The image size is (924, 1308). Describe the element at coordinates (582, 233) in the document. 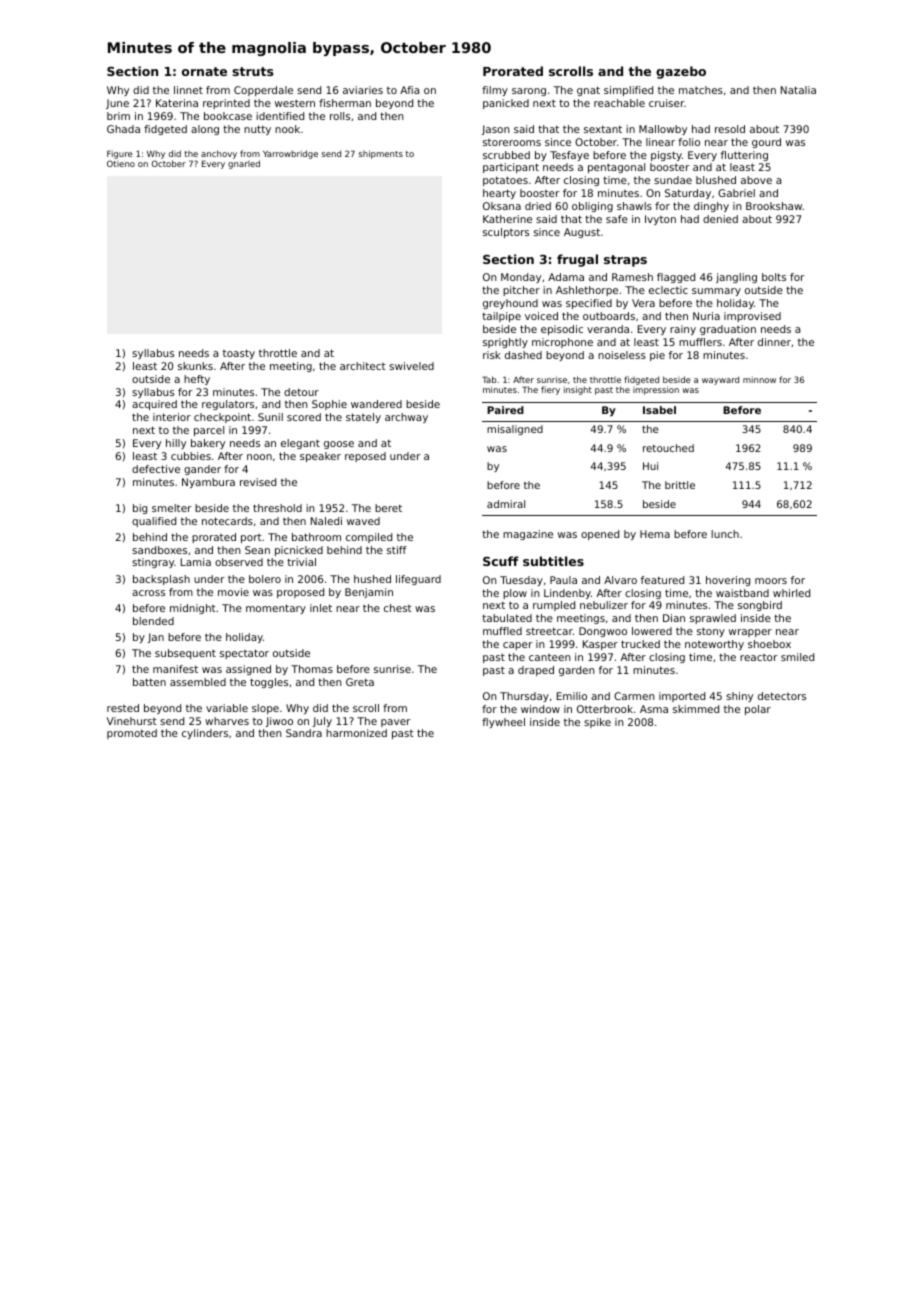

I see `August` at that location.
